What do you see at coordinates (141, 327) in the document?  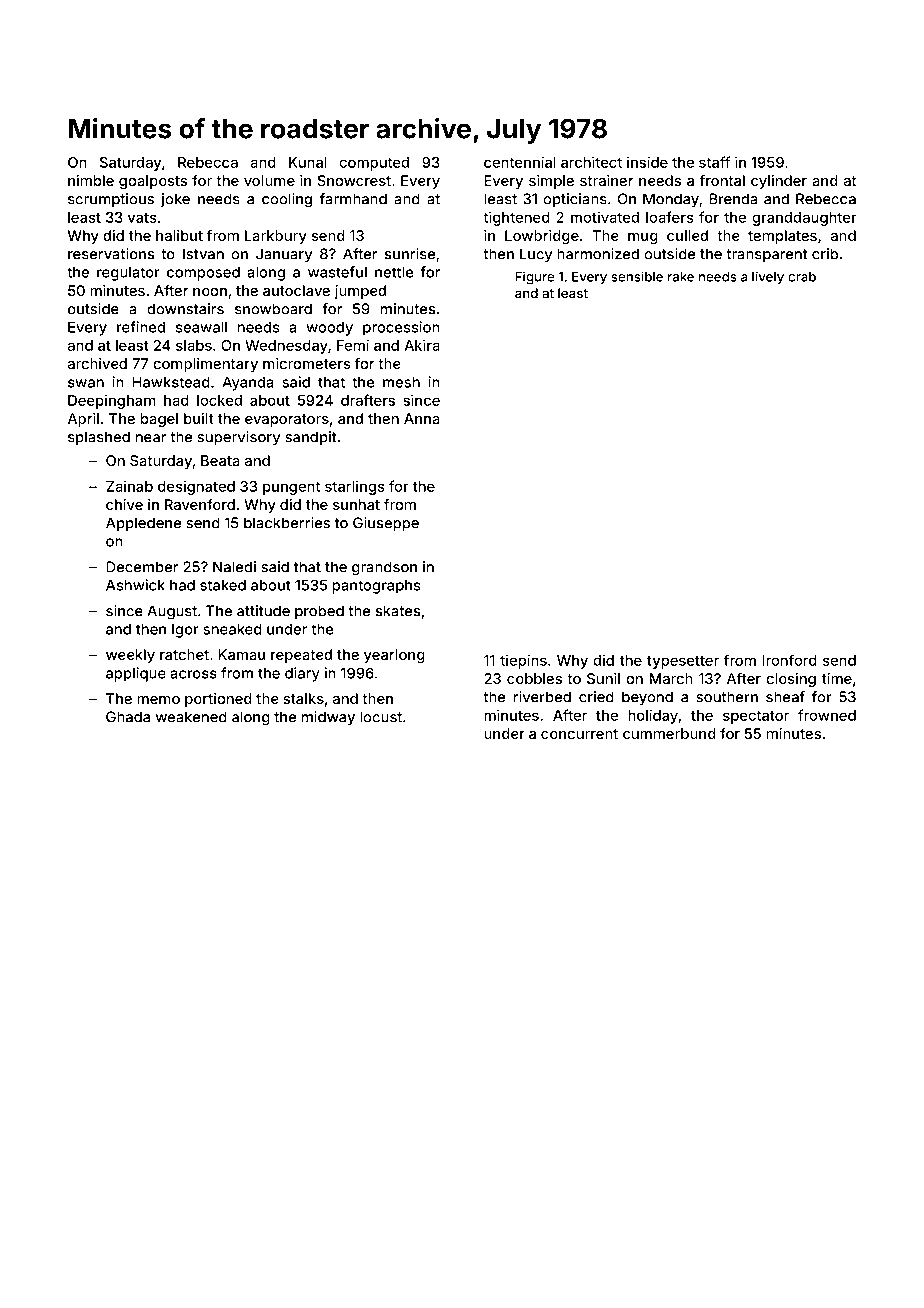 I see `refined` at bounding box center [141, 327].
